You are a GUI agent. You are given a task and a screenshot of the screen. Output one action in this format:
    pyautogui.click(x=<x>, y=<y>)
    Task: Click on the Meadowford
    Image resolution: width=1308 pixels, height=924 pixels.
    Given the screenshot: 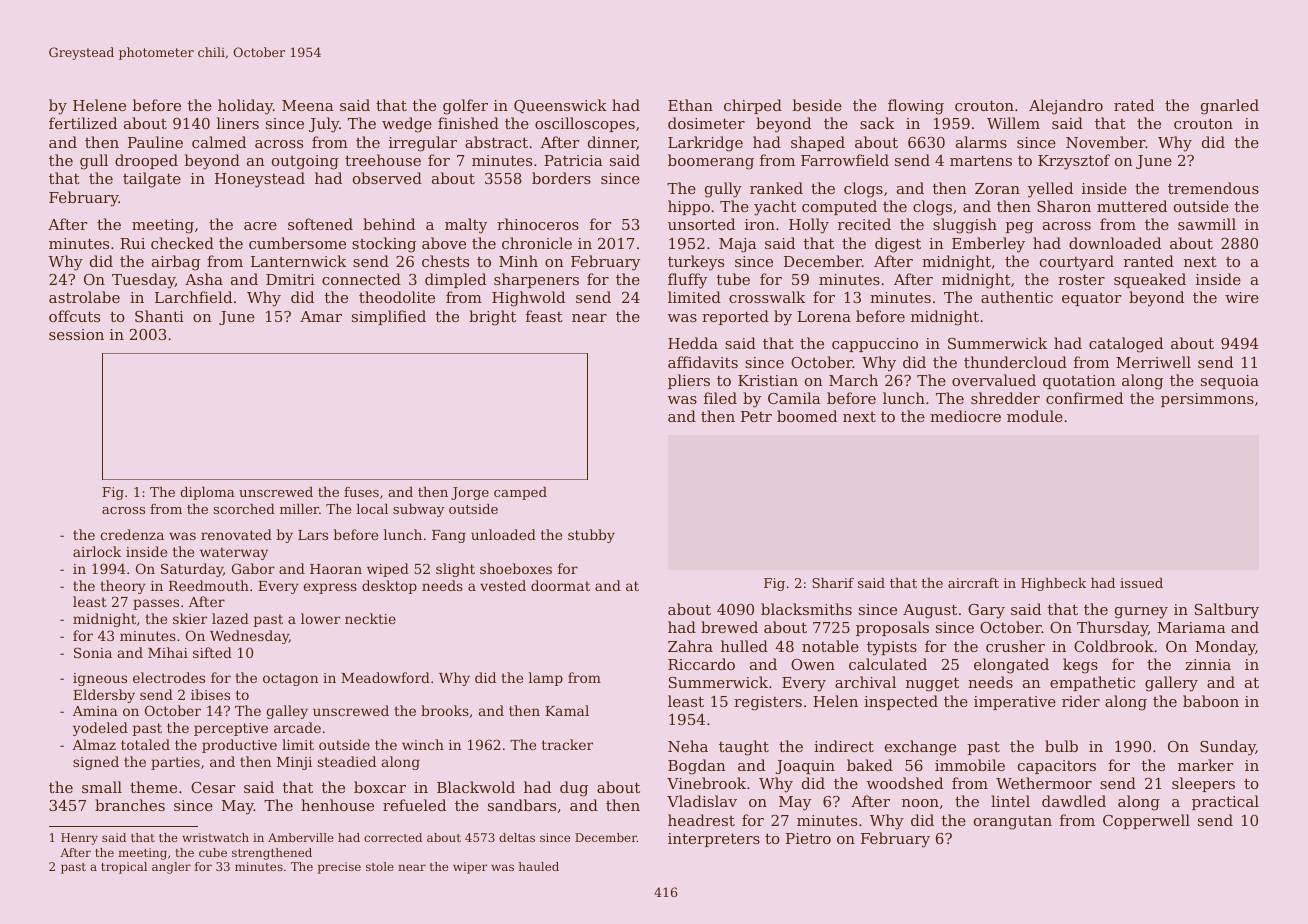 What is the action you would take?
    pyautogui.click(x=385, y=677)
